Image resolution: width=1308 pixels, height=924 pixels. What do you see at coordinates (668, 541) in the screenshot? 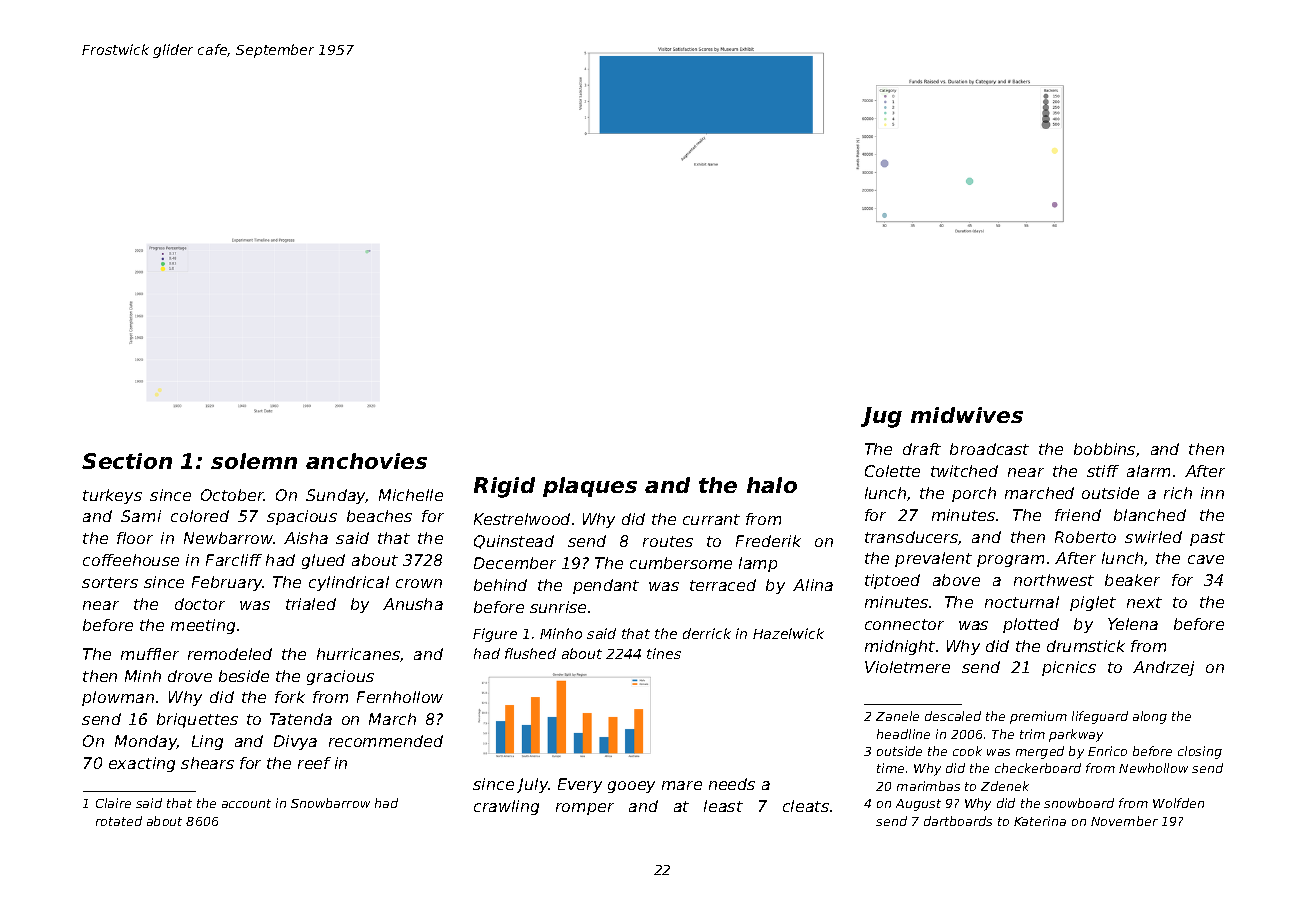
I see `routes` at bounding box center [668, 541].
